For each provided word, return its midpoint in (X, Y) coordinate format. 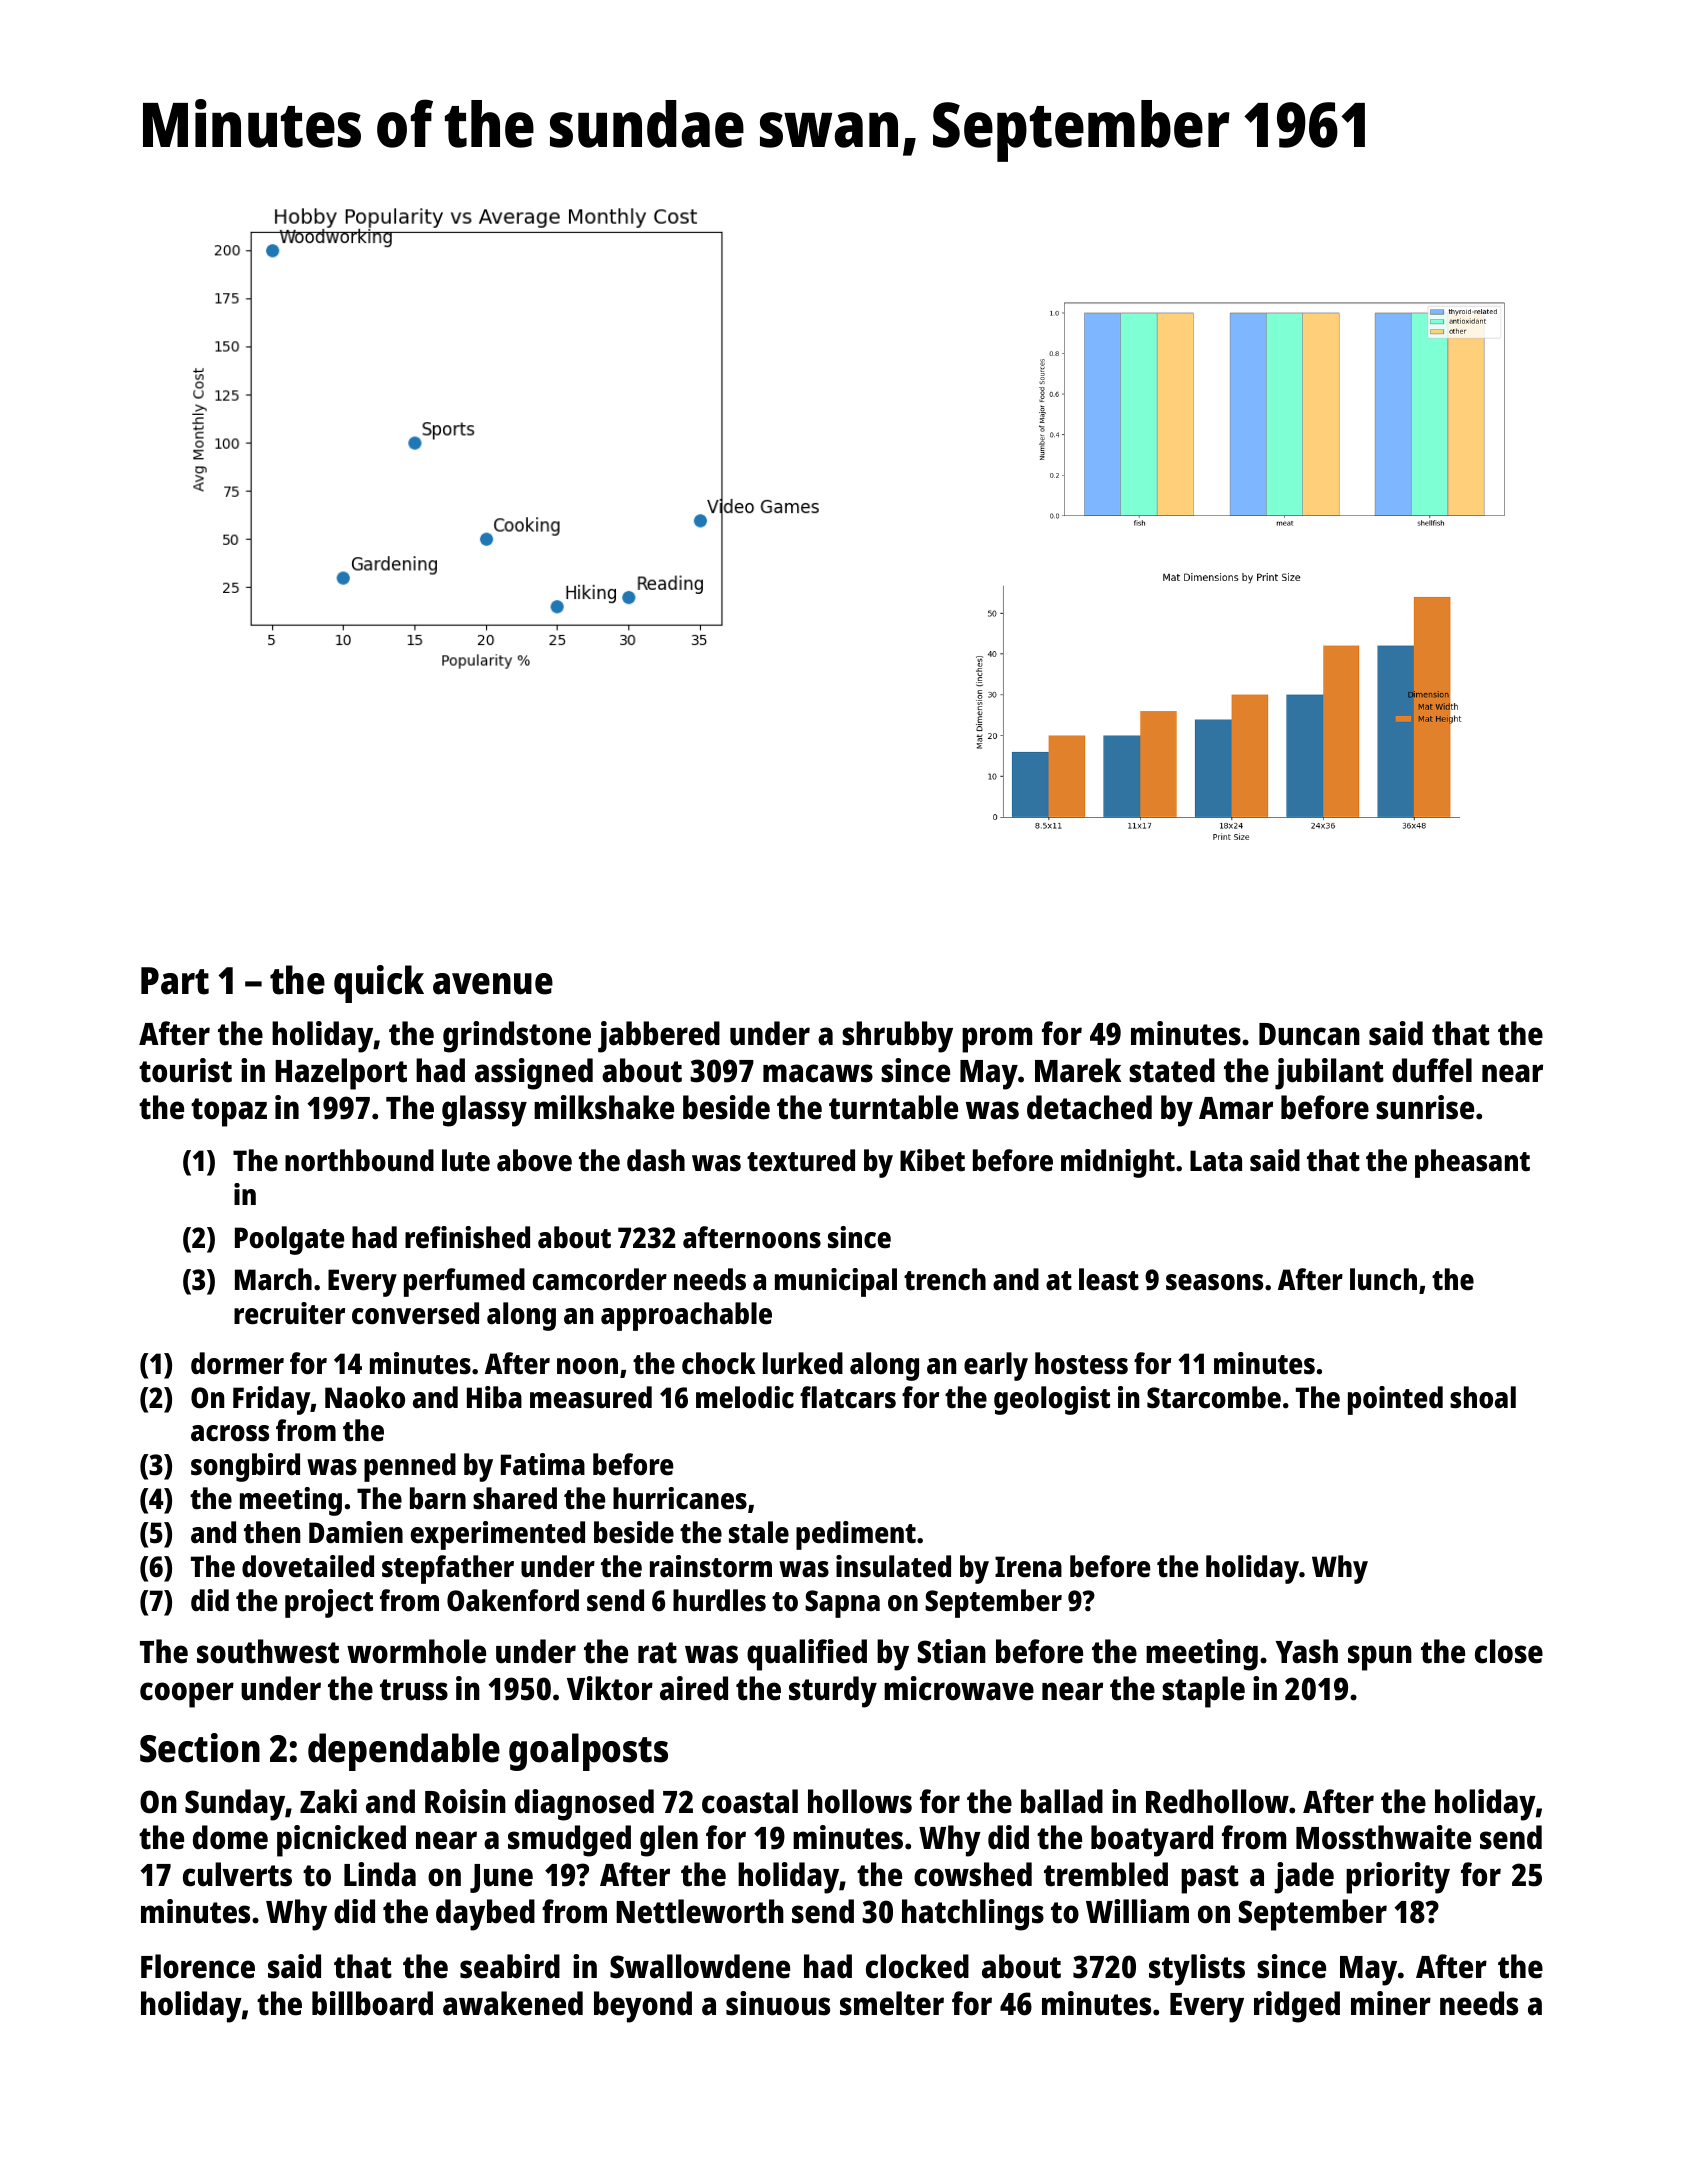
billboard (372, 2003)
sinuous (778, 2003)
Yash (1307, 1651)
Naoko (365, 1397)
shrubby (897, 1037)
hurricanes (680, 1498)
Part (175, 981)
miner (1391, 2003)
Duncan (1309, 1034)
